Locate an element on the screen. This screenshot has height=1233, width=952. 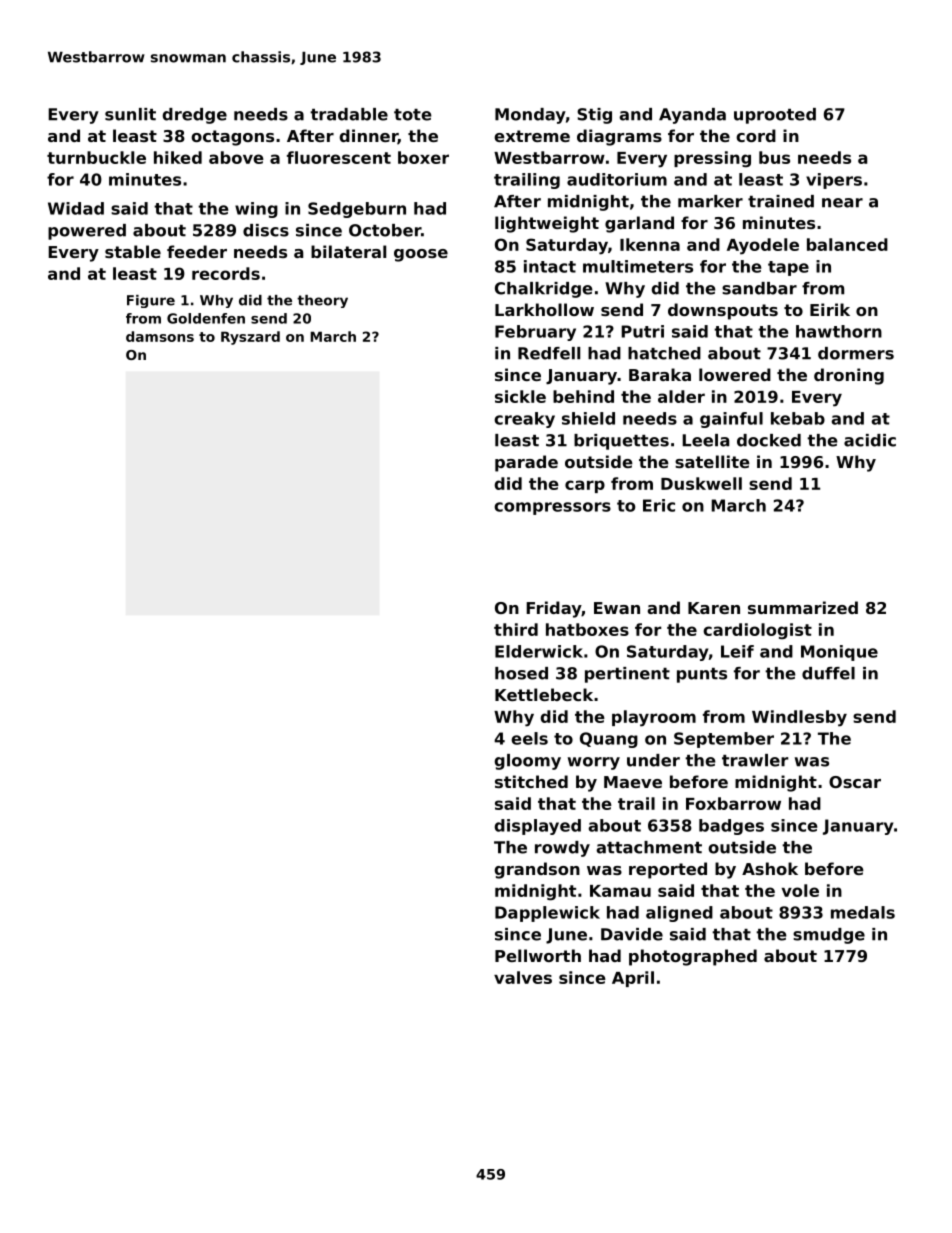
damsons is located at coordinates (160, 336).
